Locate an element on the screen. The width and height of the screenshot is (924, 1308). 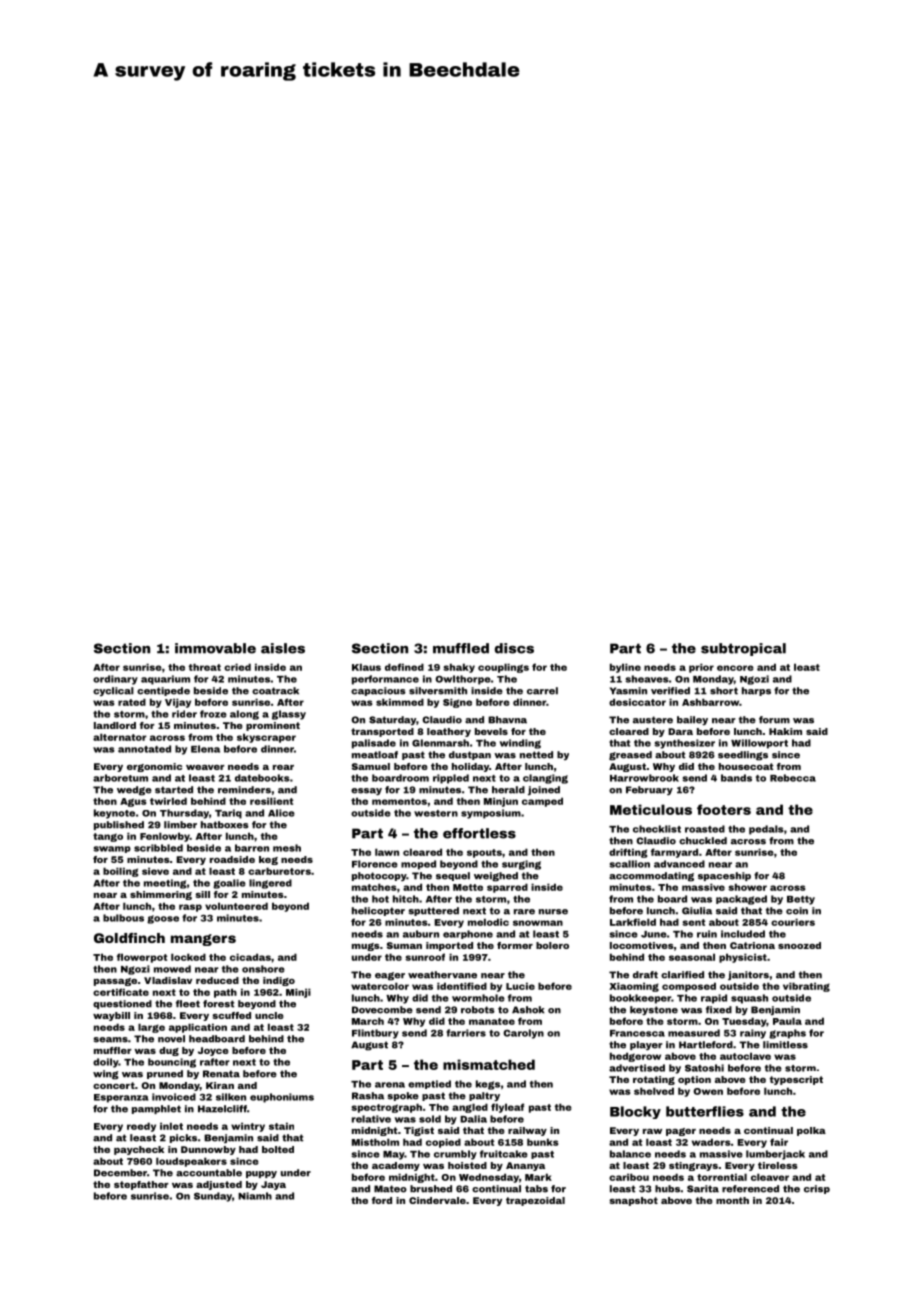
lawn is located at coordinates (387, 852).
